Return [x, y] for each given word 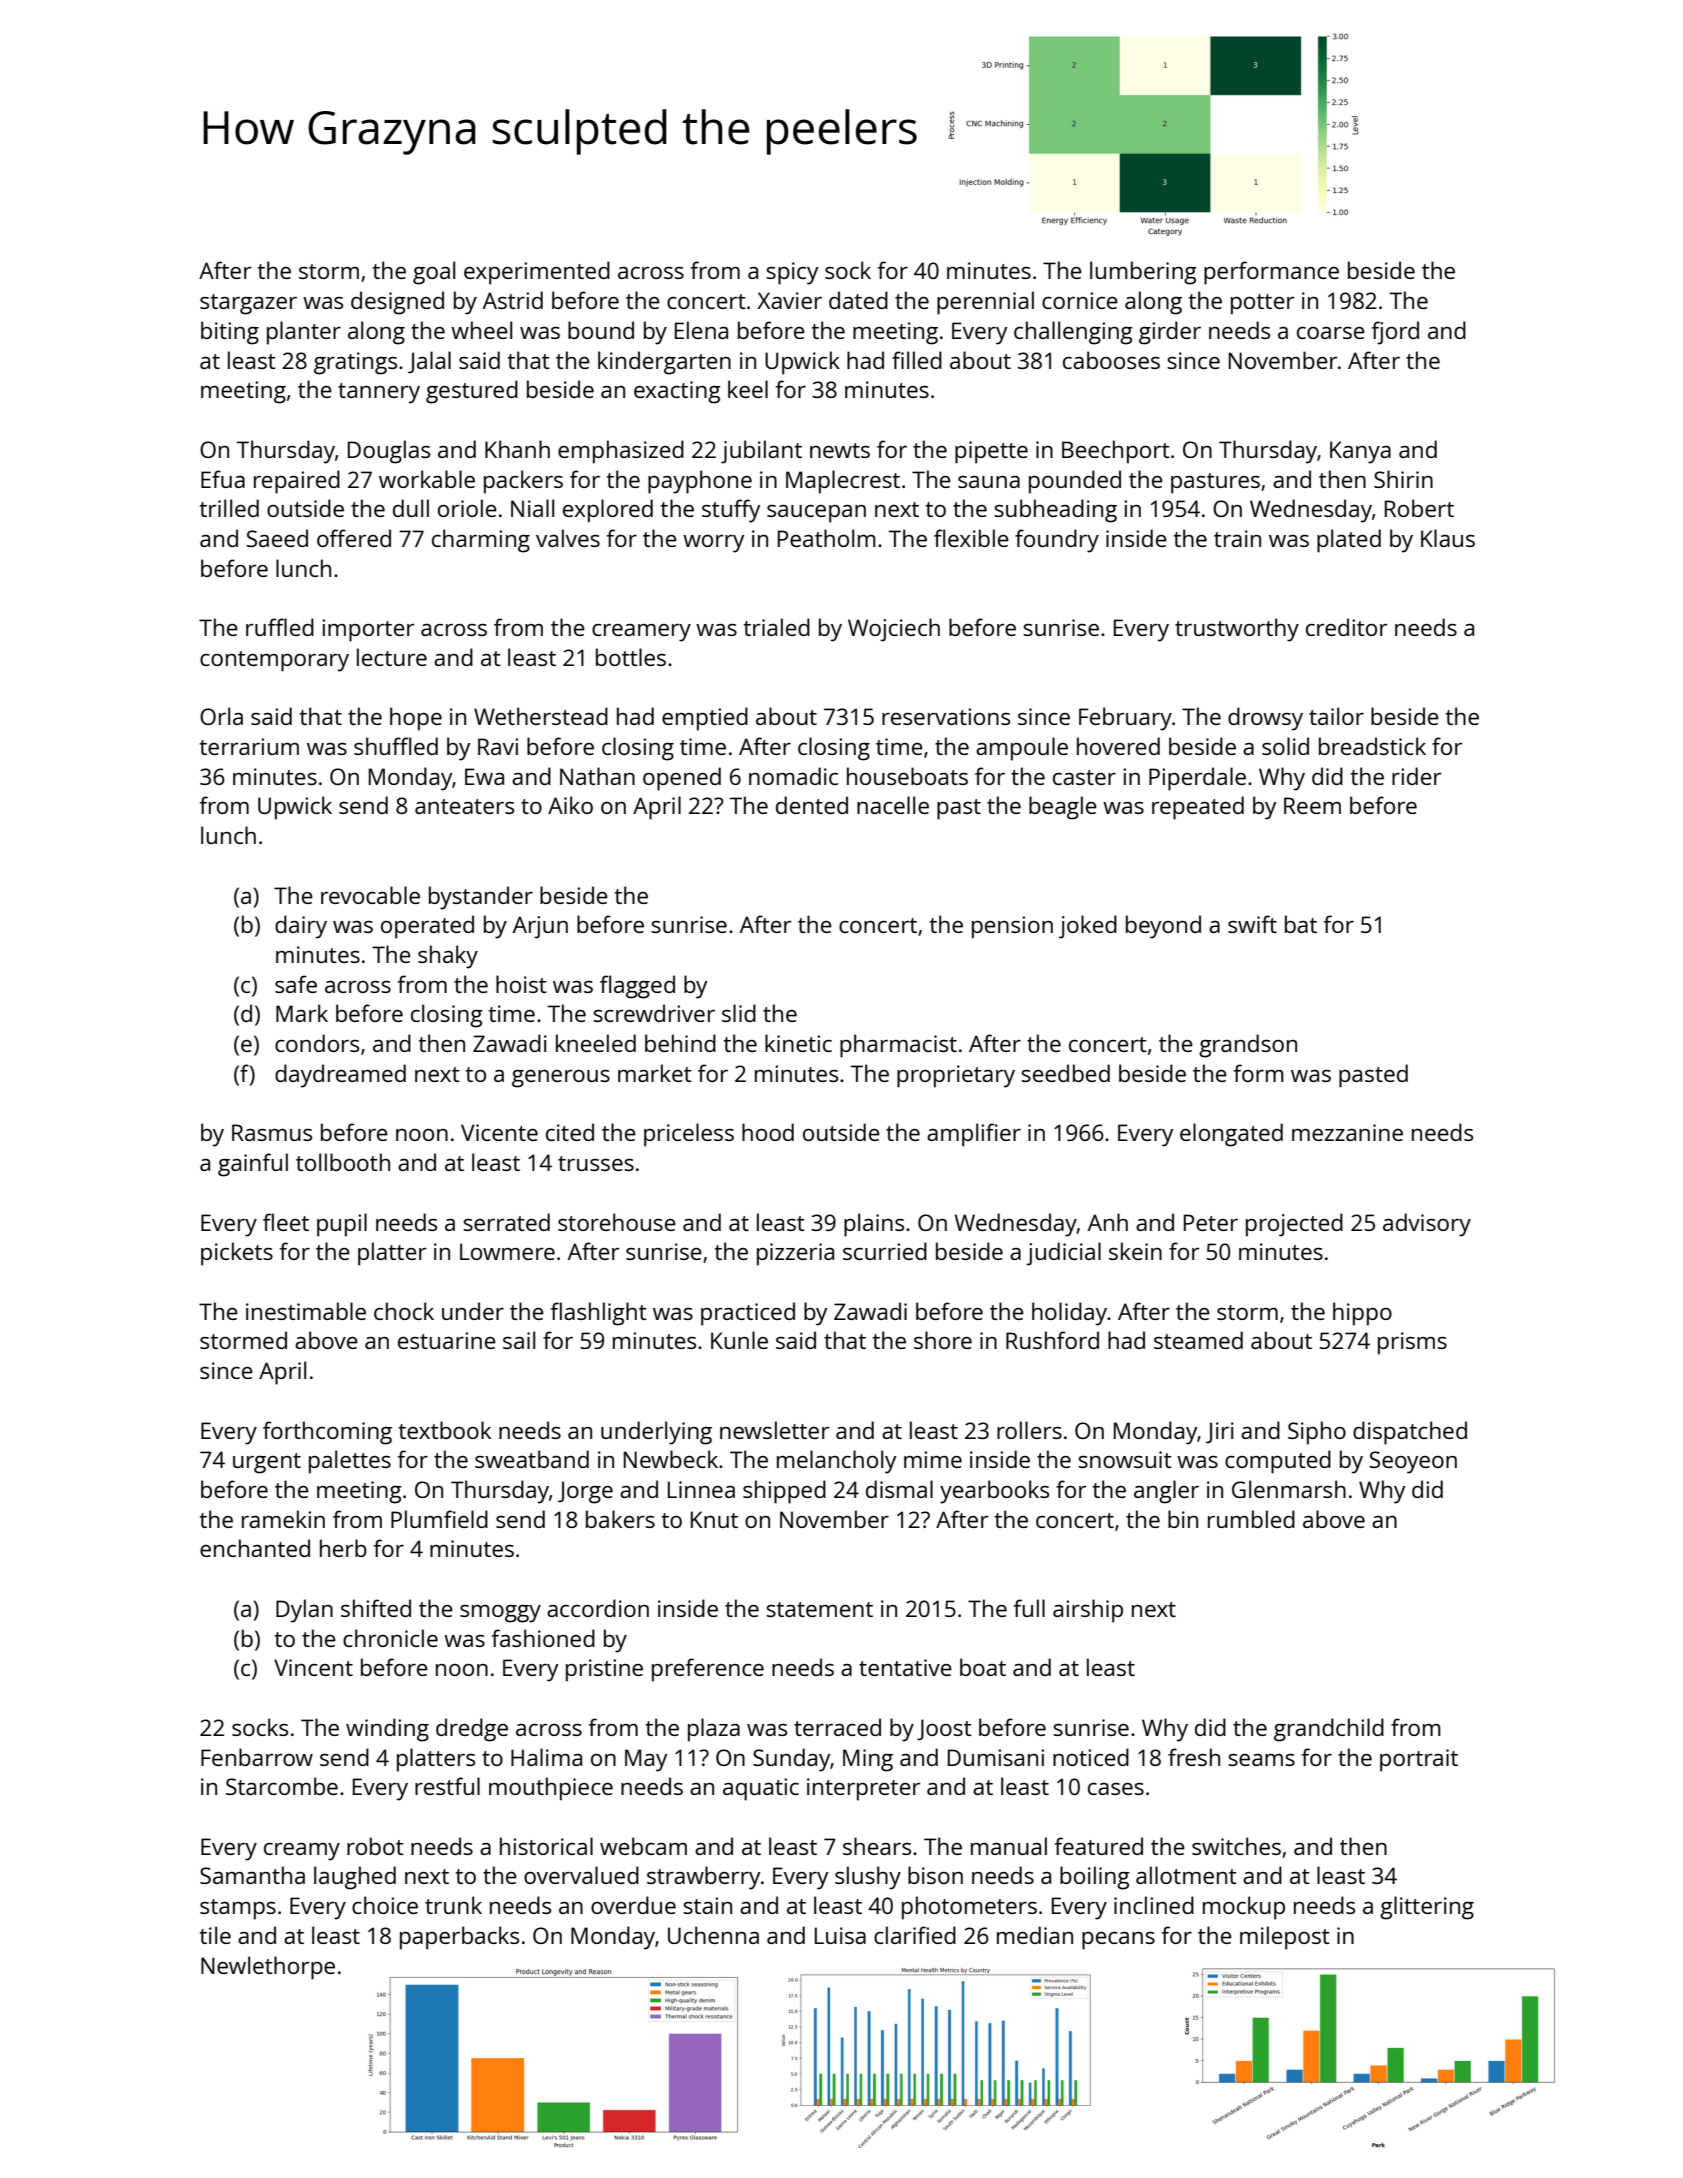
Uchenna [713, 1935]
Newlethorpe [268, 1968]
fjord [1395, 333]
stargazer [248, 304]
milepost [1285, 1938]
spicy [792, 273]
